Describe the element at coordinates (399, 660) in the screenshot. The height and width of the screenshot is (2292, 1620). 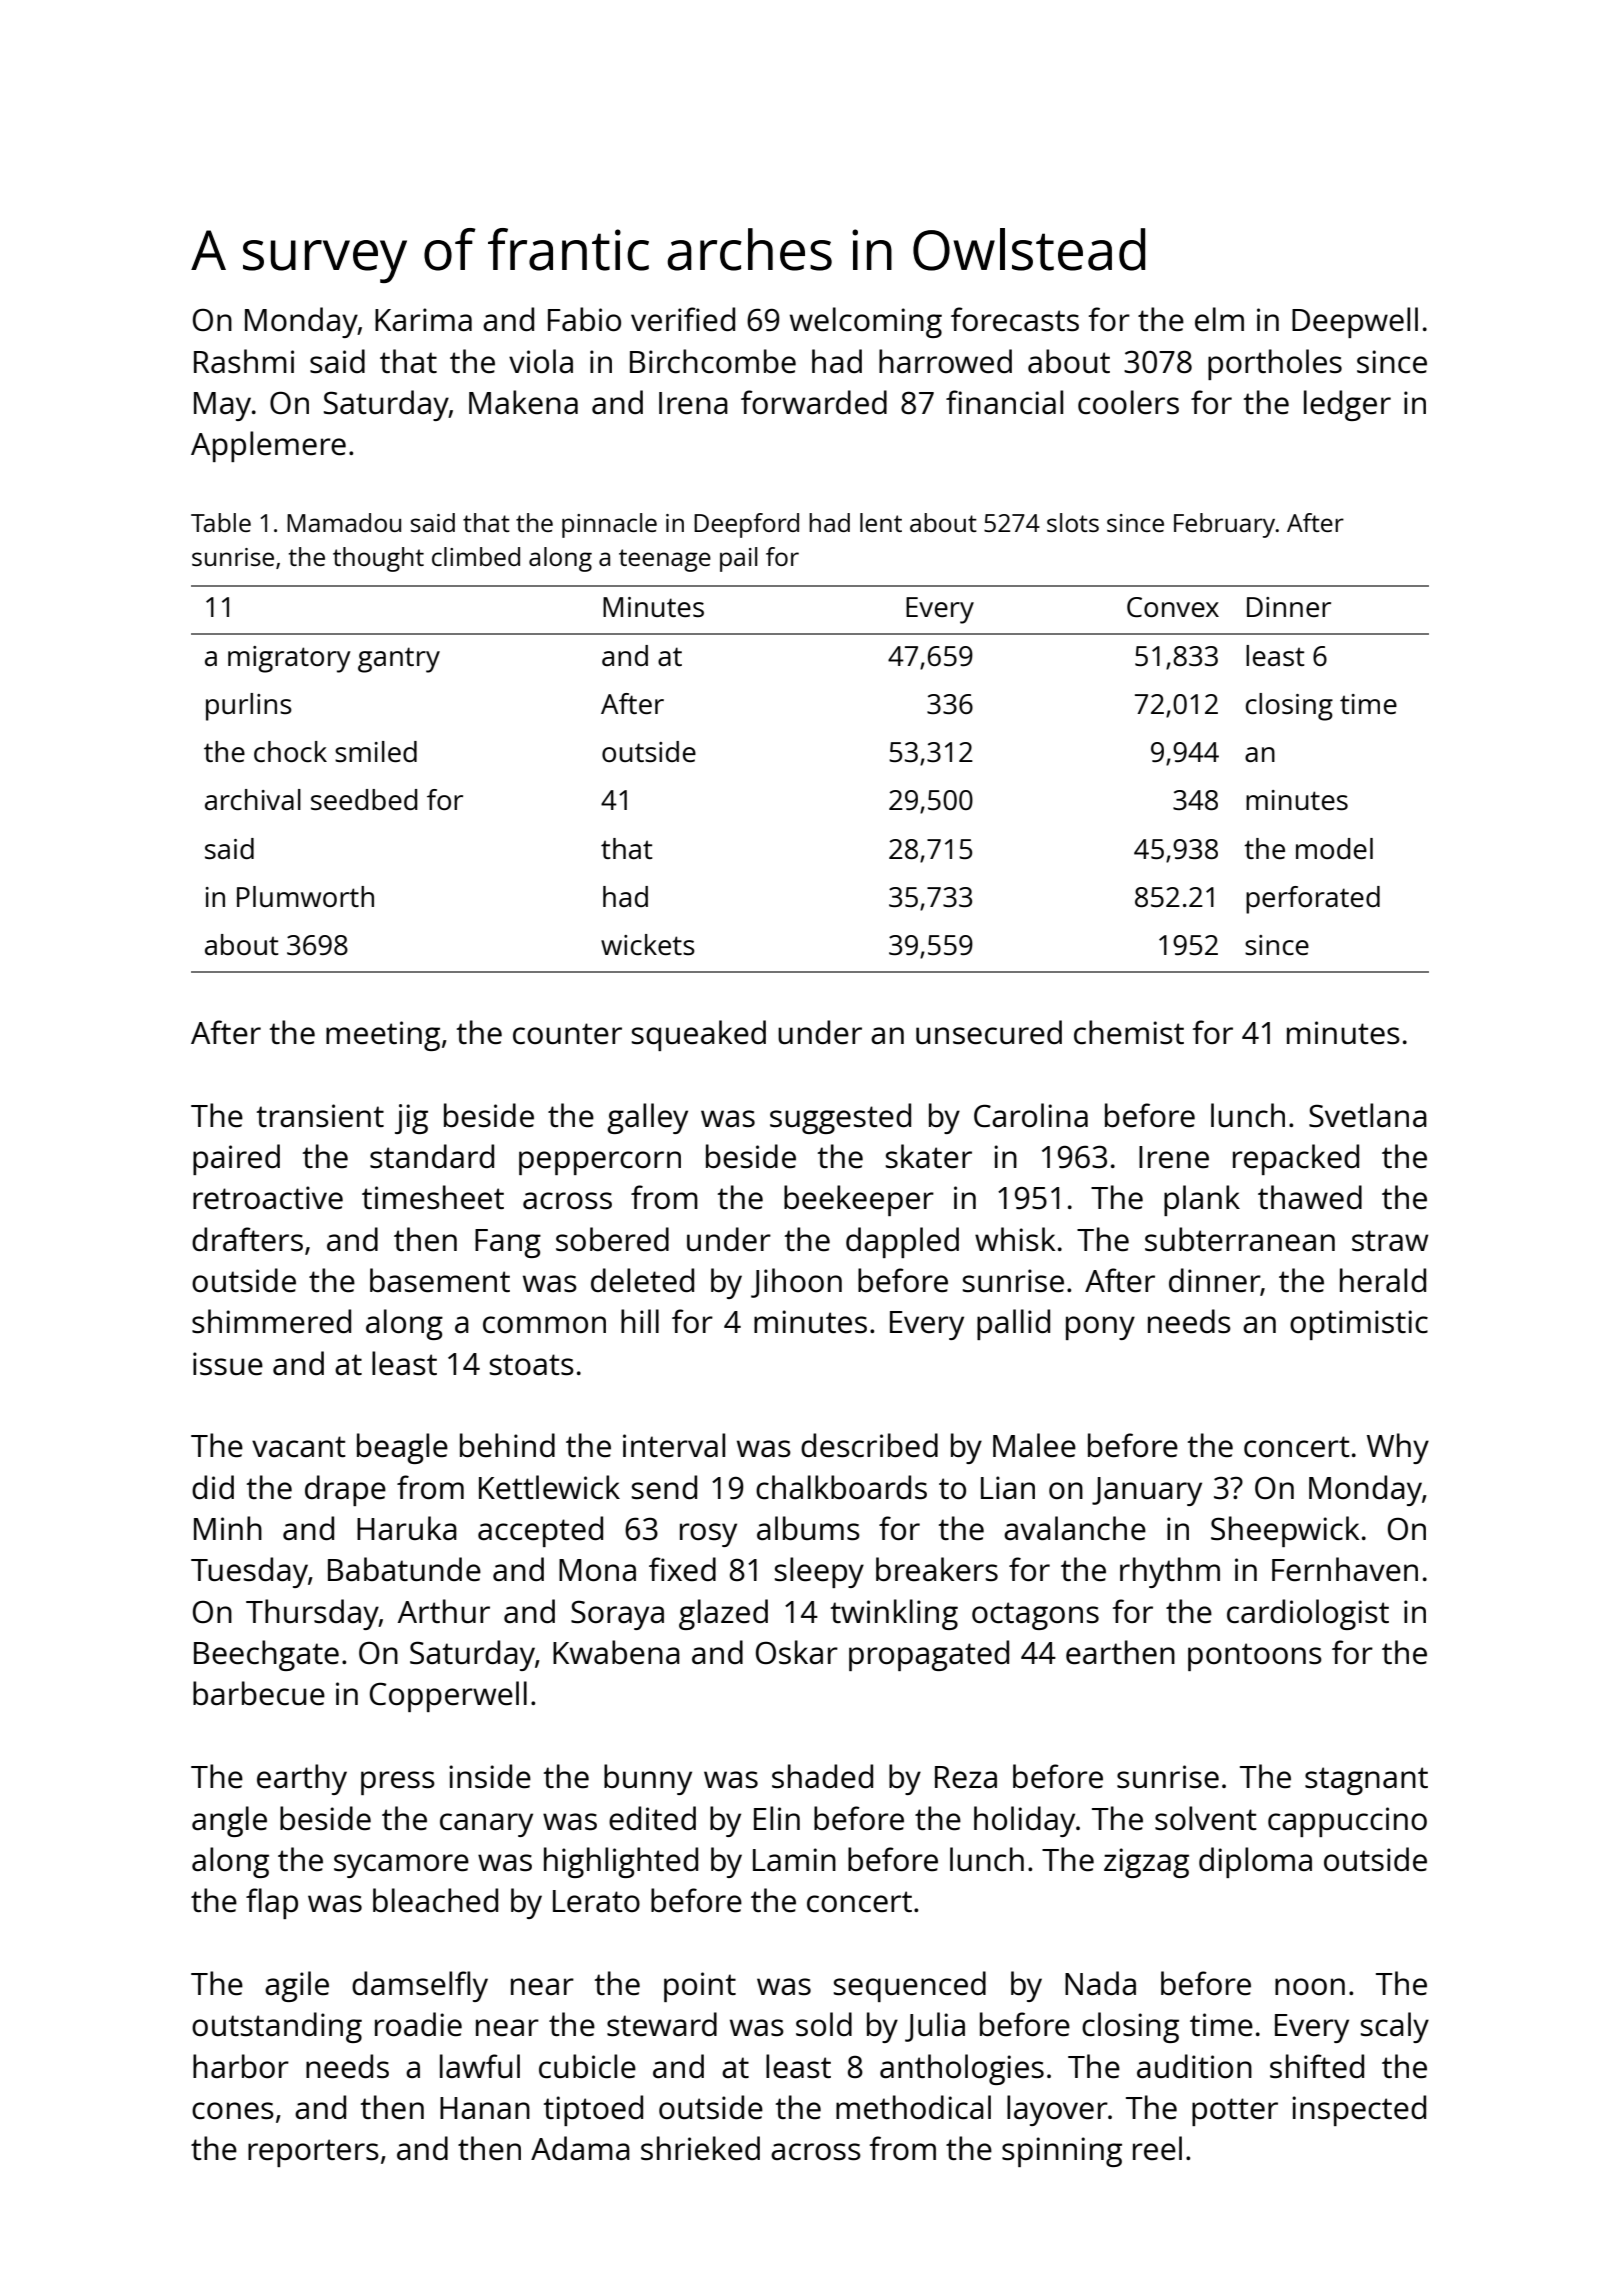
I see `gantry` at that location.
